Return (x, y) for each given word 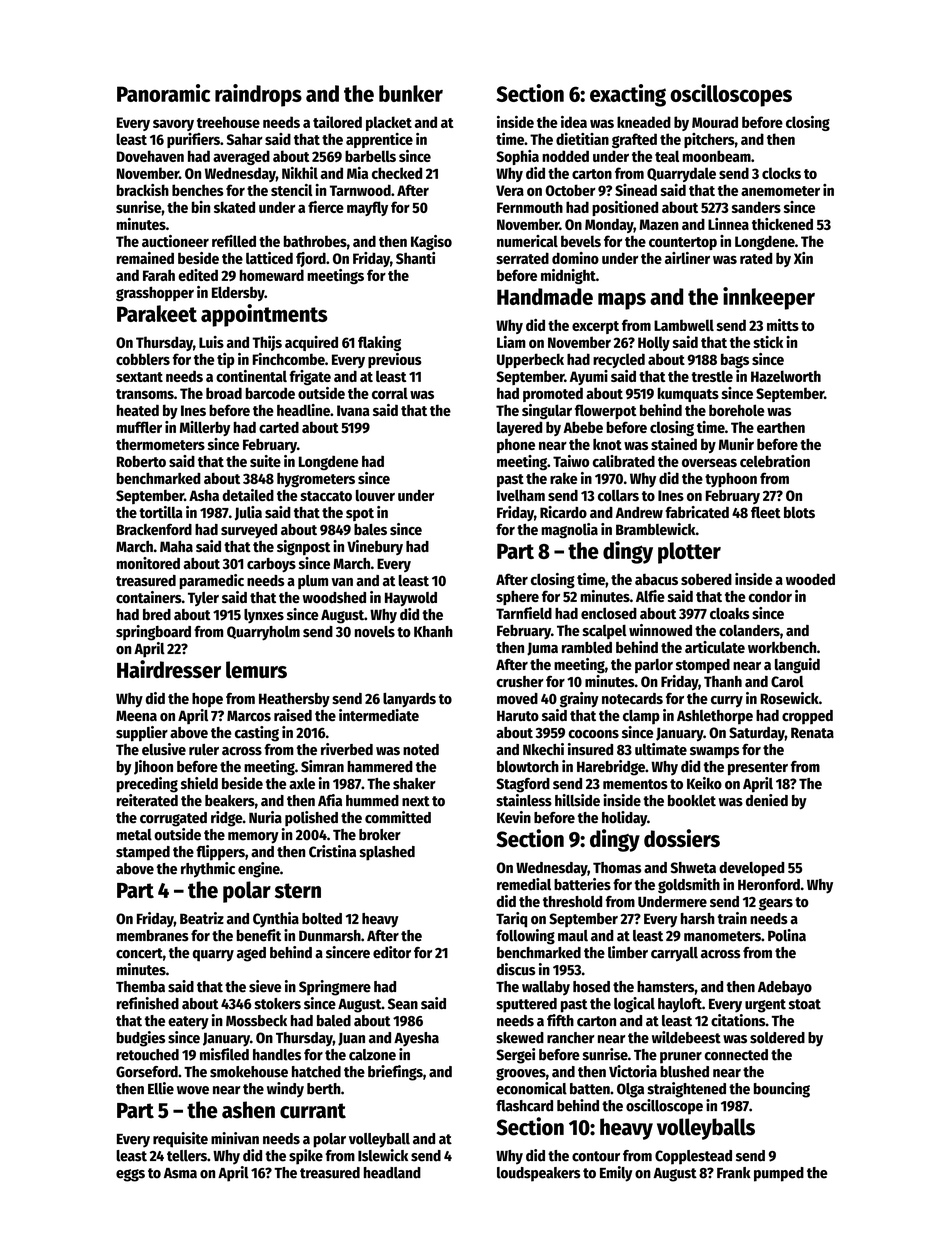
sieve (265, 986)
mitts (783, 325)
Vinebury (375, 547)
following (525, 937)
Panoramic (163, 93)
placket (389, 123)
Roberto (141, 461)
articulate (715, 647)
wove (193, 1090)
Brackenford (154, 529)
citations (738, 1020)
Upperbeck (530, 360)
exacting (628, 95)
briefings (395, 1073)
